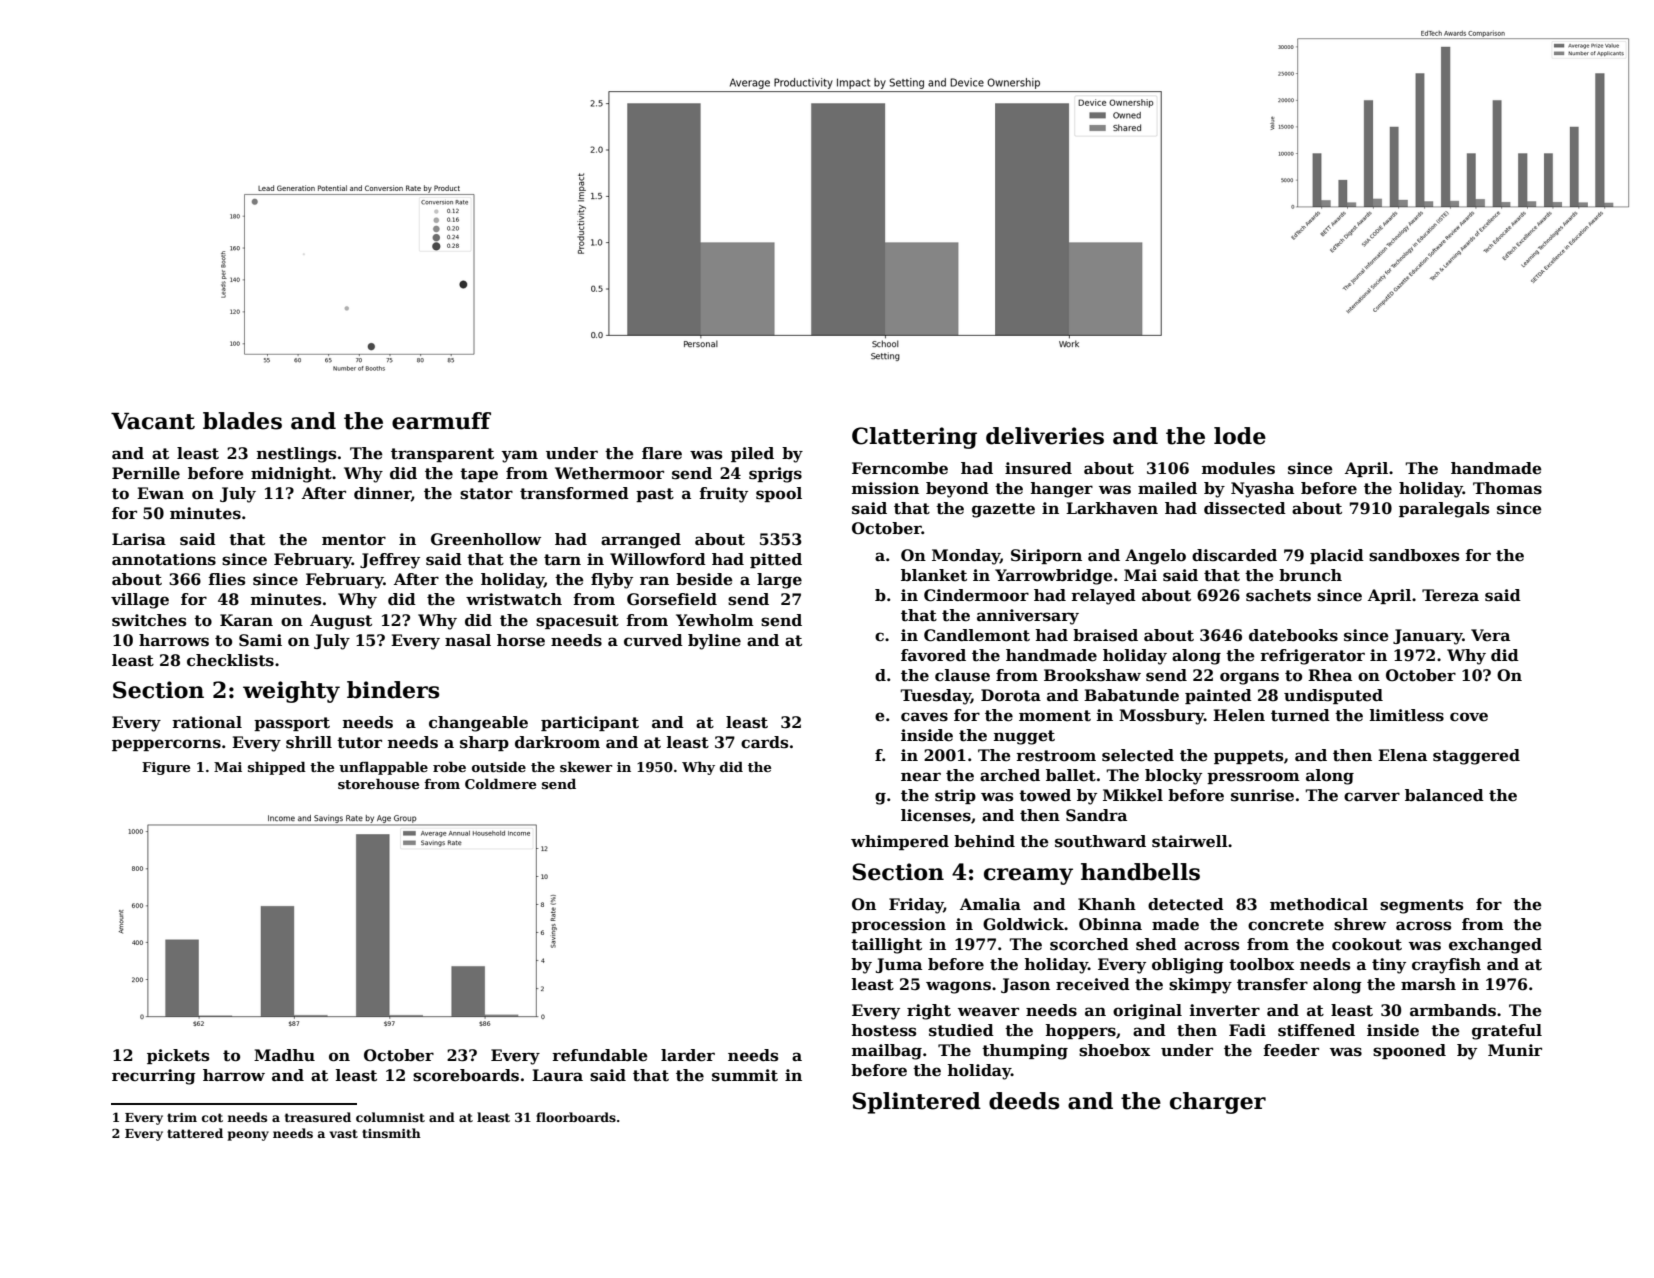 This image has width=1654, height=1278. What do you see at coordinates (1245, 508) in the image?
I see `dissected` at bounding box center [1245, 508].
